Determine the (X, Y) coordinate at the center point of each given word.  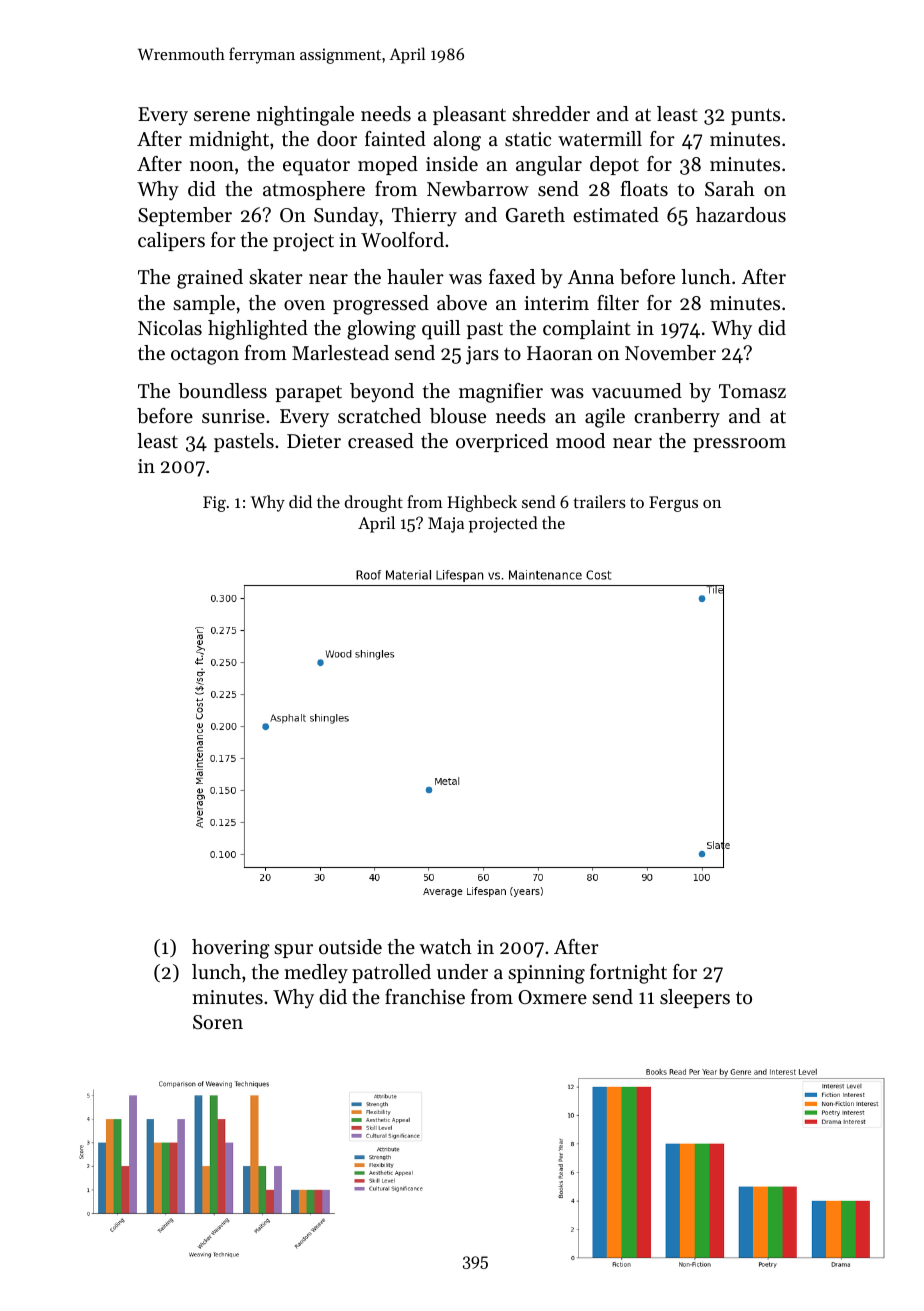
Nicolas (170, 328)
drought (374, 503)
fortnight (628, 974)
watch (445, 947)
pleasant (469, 115)
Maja (446, 525)
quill (441, 330)
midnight (229, 141)
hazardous (741, 214)
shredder (551, 114)
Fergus (673, 504)
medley (316, 974)
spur (293, 951)
